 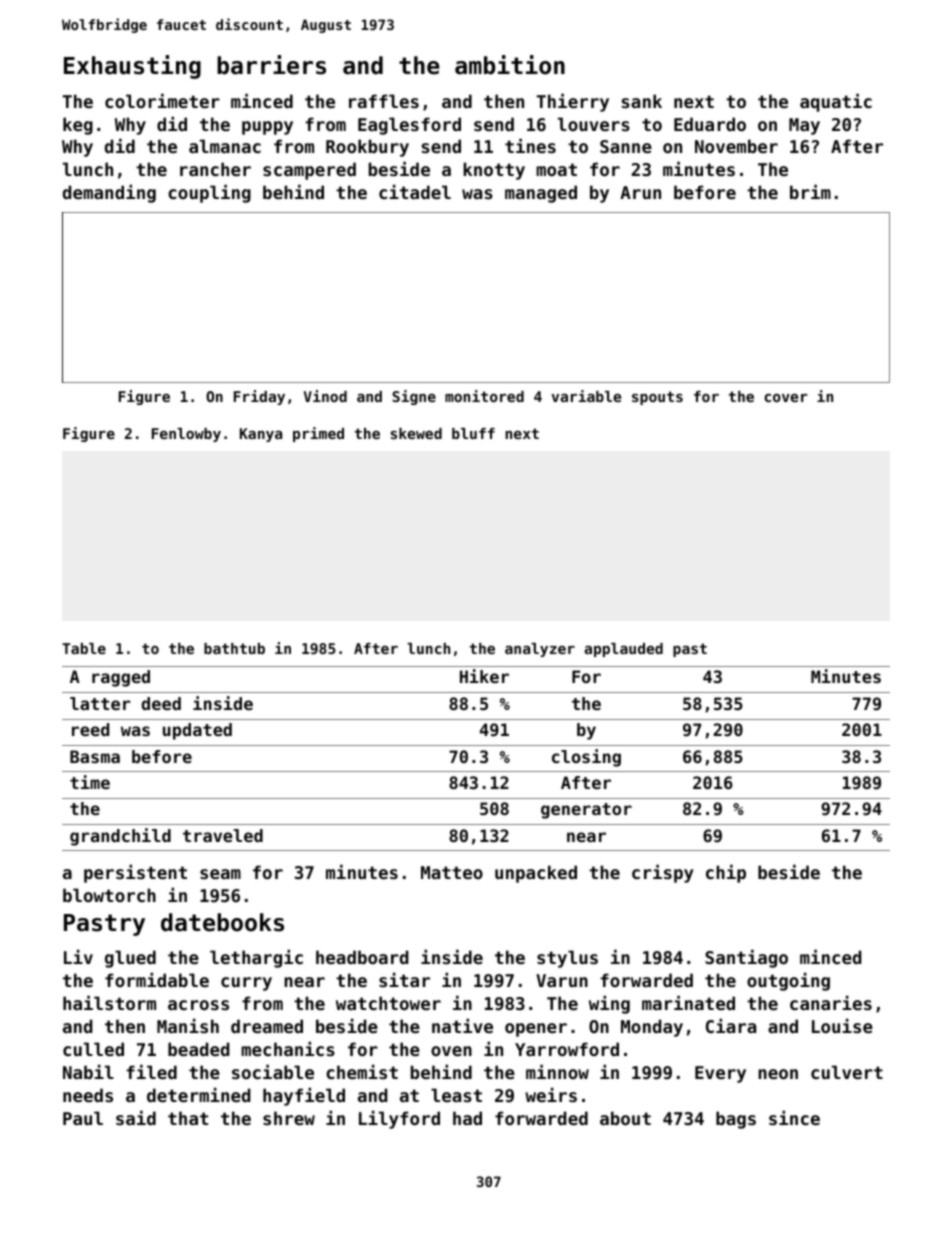 What do you see at coordinates (804, 126) in the screenshot?
I see `May` at bounding box center [804, 126].
